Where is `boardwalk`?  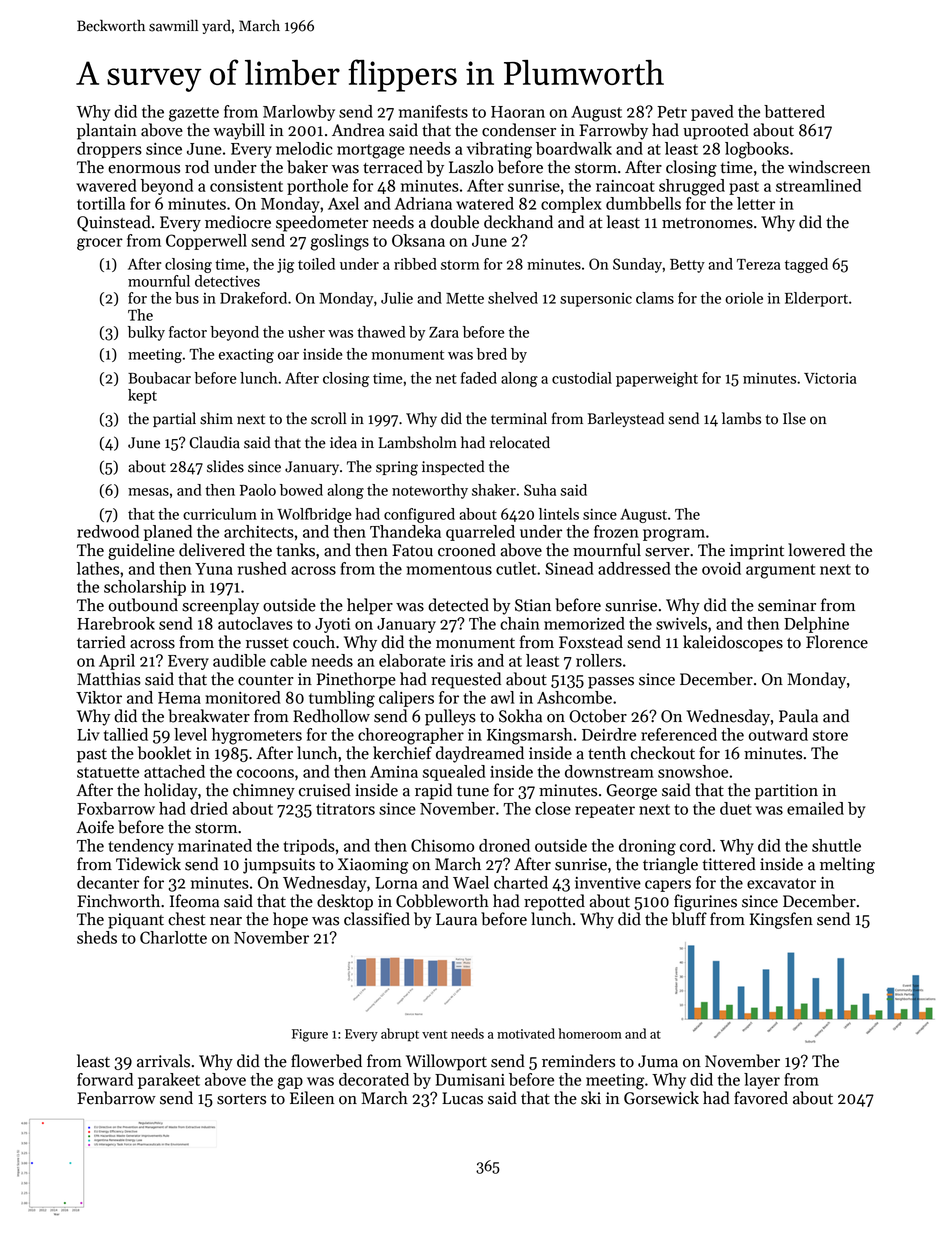
boardwalk is located at coordinates (574, 148).
